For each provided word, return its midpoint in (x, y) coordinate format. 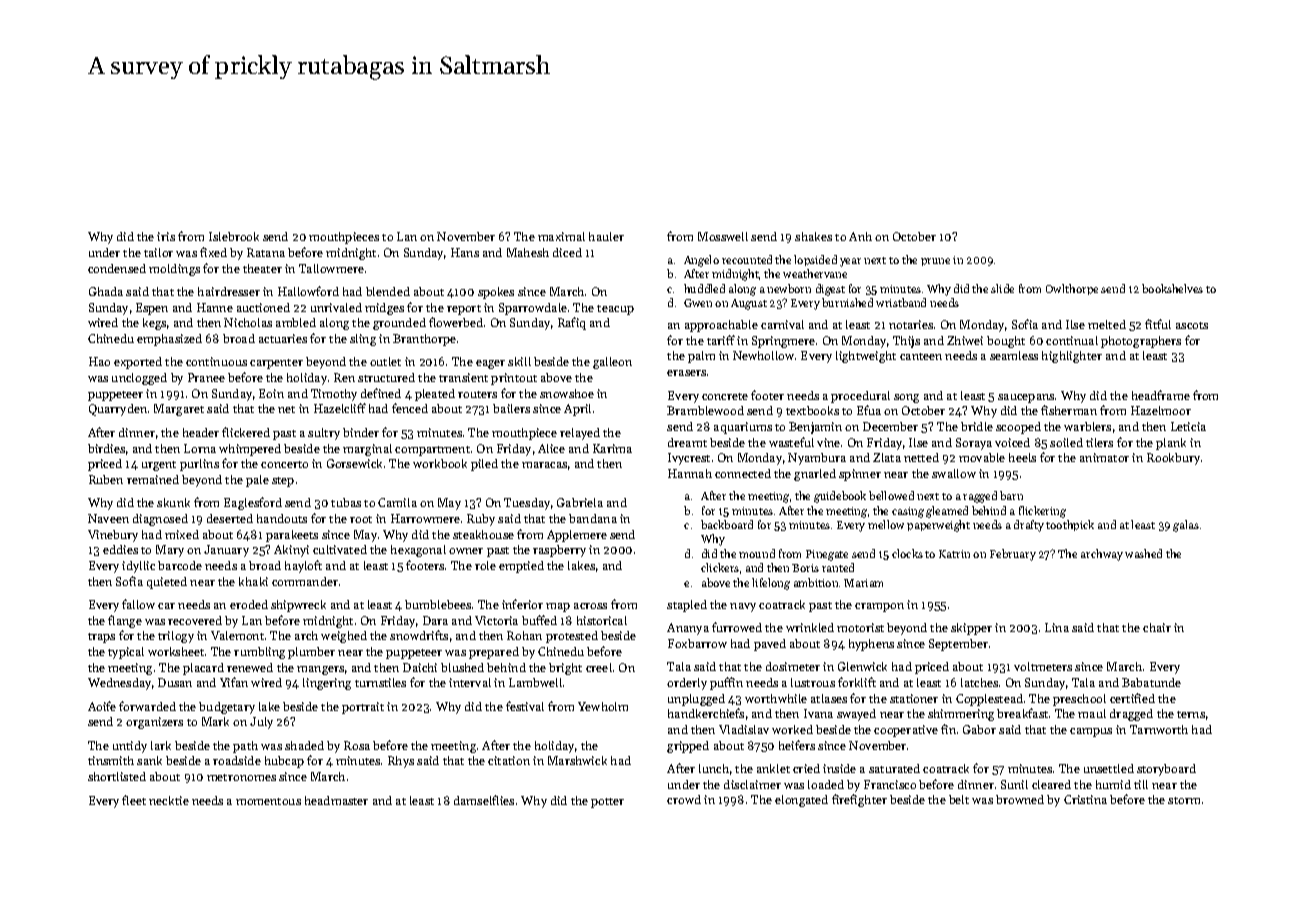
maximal (561, 236)
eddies (120, 549)
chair (1157, 627)
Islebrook (234, 236)
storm (1184, 800)
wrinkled (810, 627)
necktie (169, 800)
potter (607, 803)
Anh (860, 236)
